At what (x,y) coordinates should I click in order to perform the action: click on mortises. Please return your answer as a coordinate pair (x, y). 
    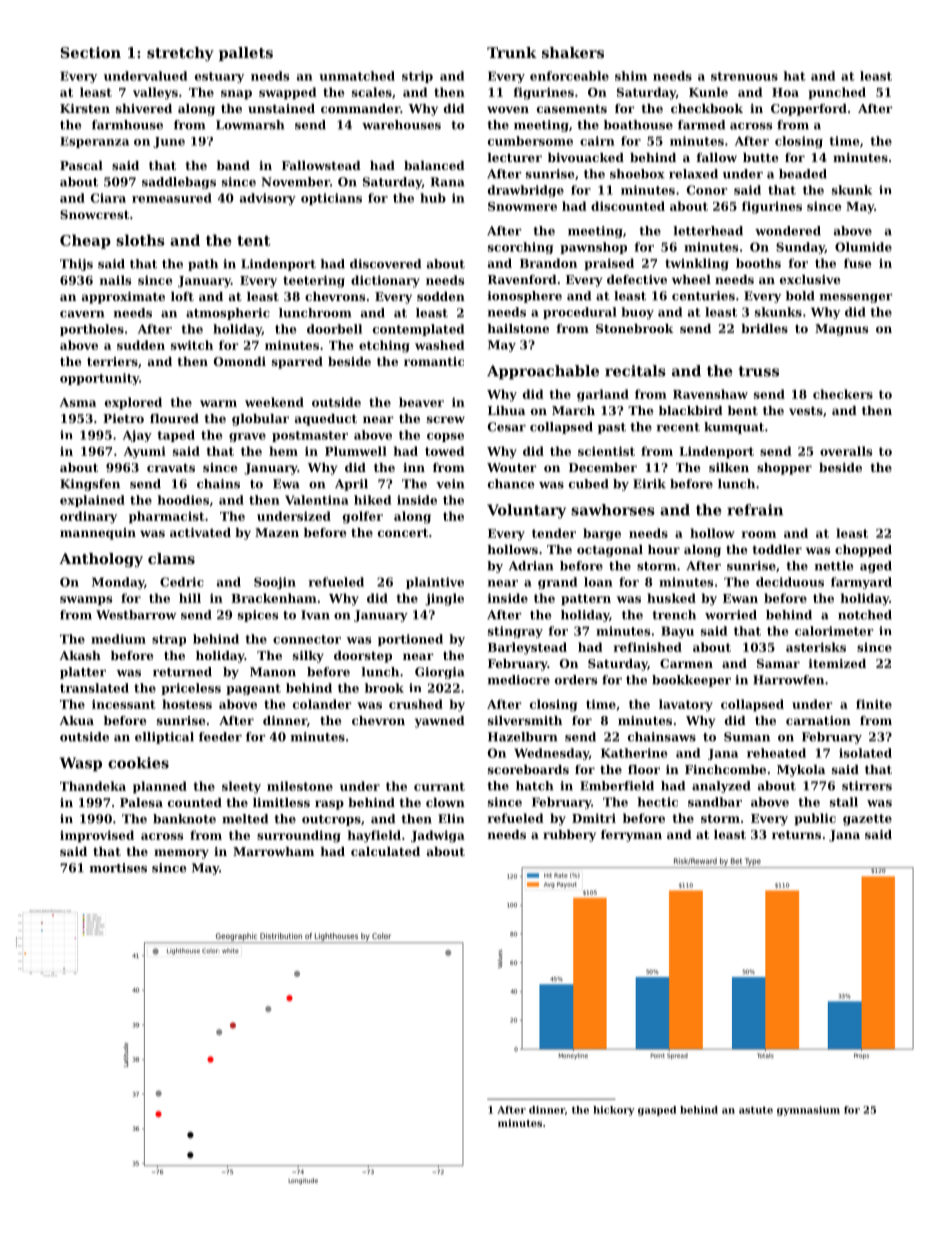
    Looking at the image, I should click on (118, 868).
